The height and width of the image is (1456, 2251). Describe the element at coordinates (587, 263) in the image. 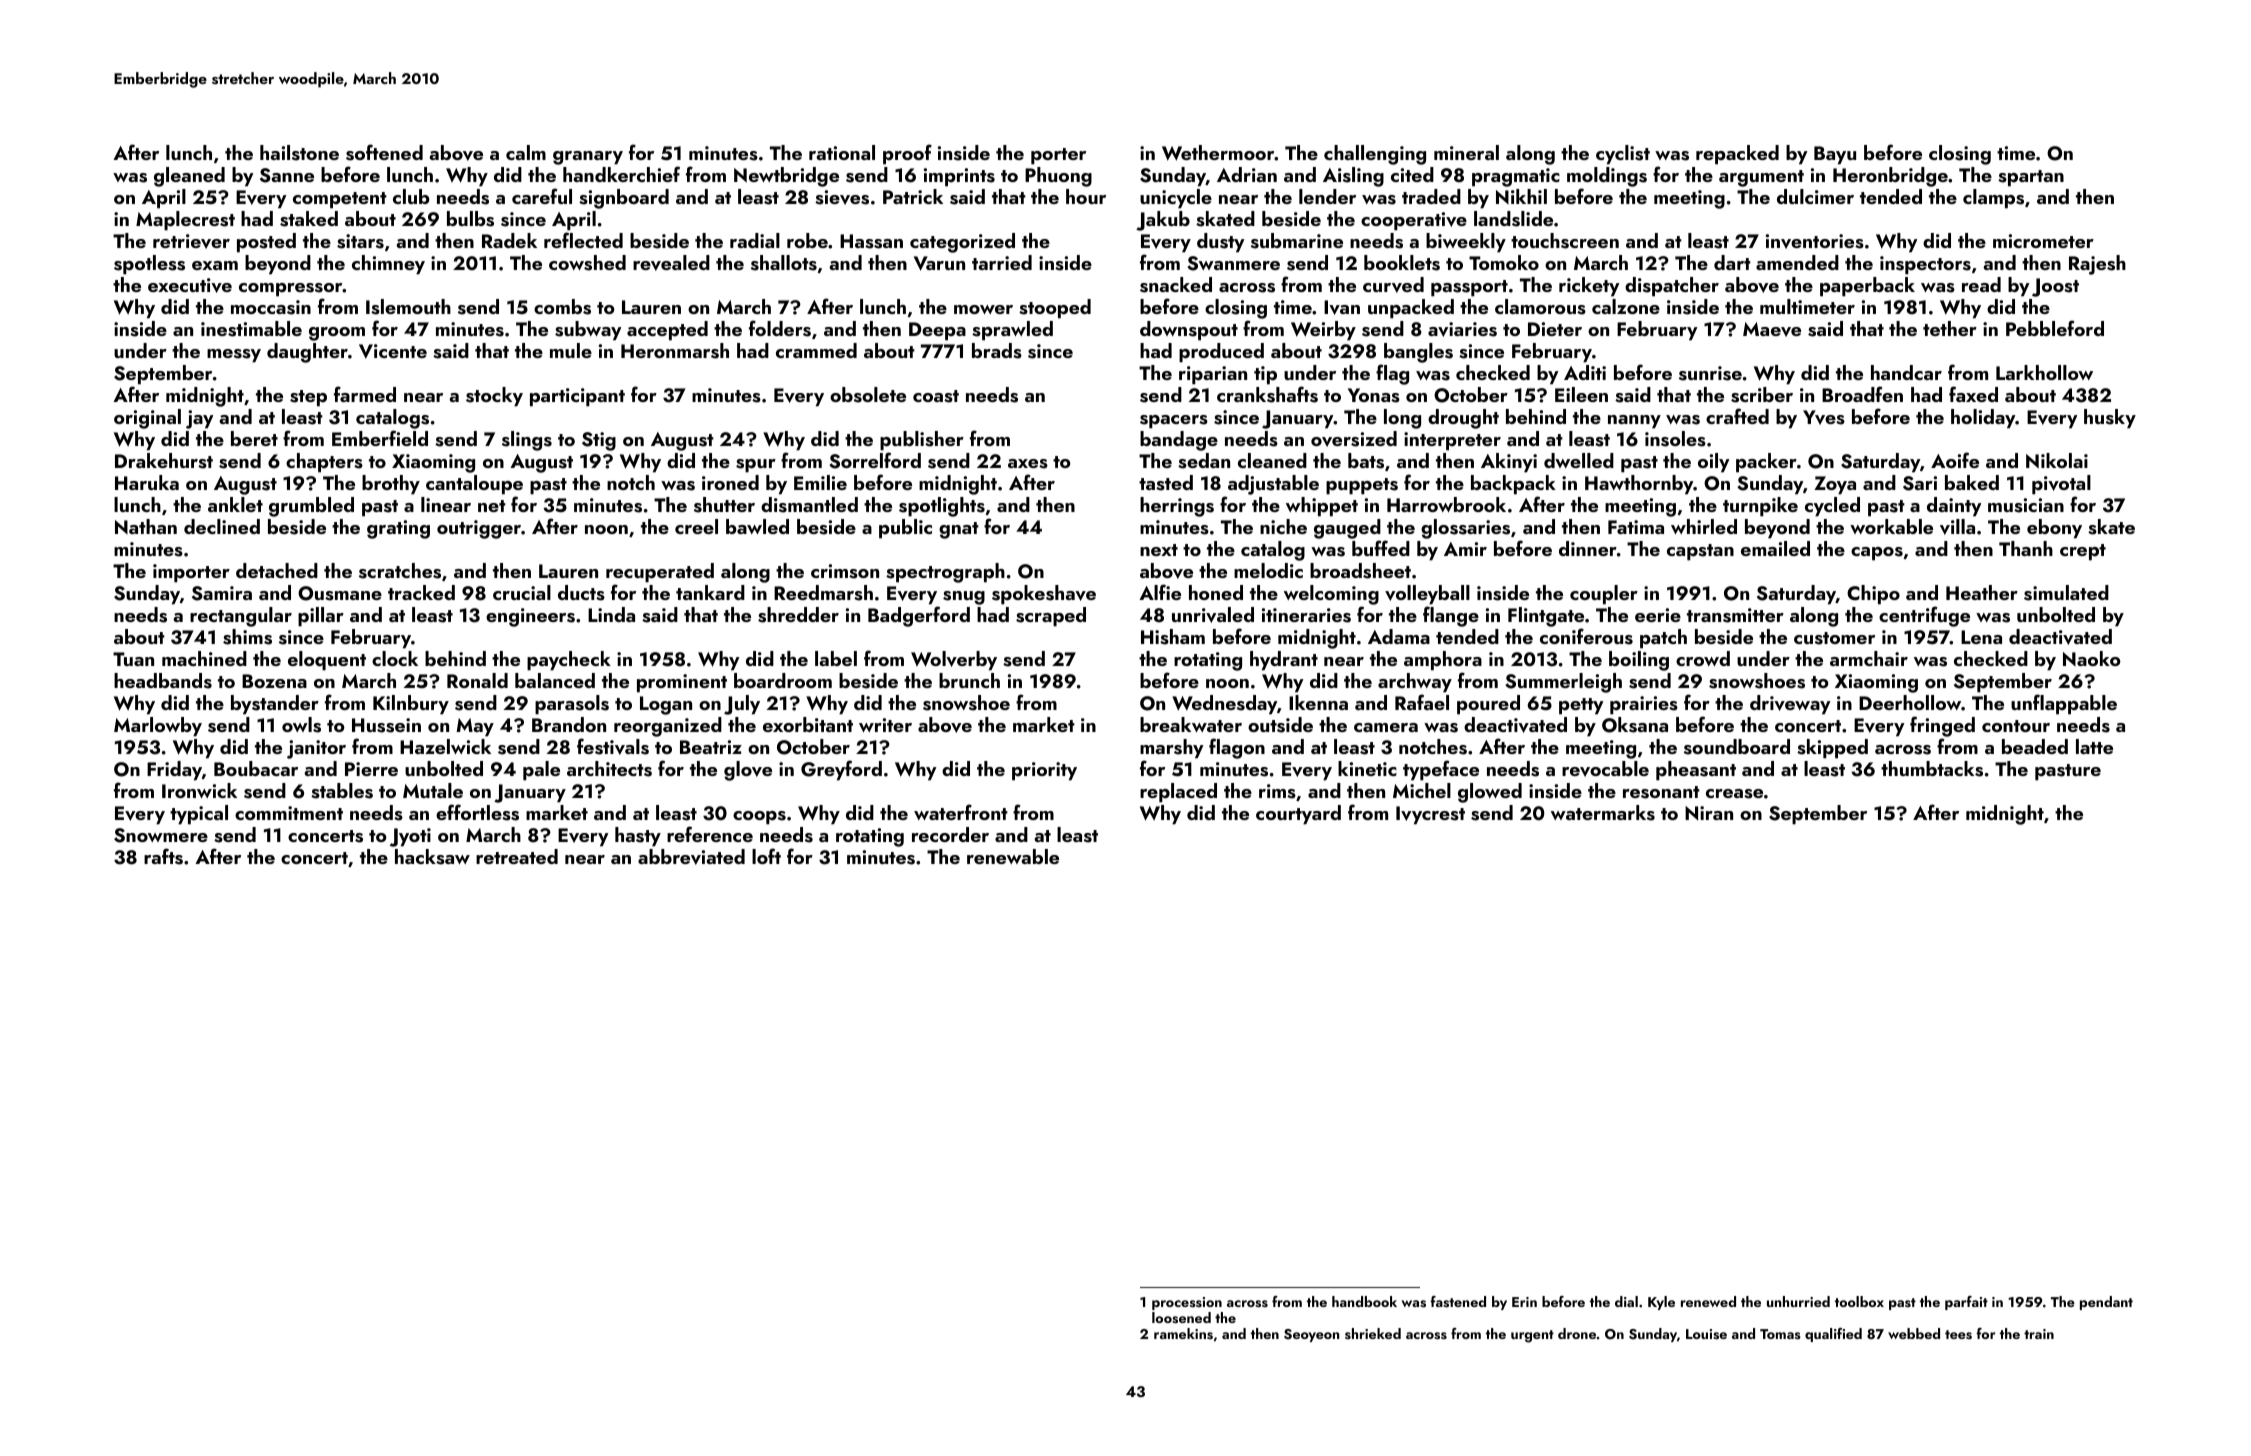

I see `cowshed` at that location.
